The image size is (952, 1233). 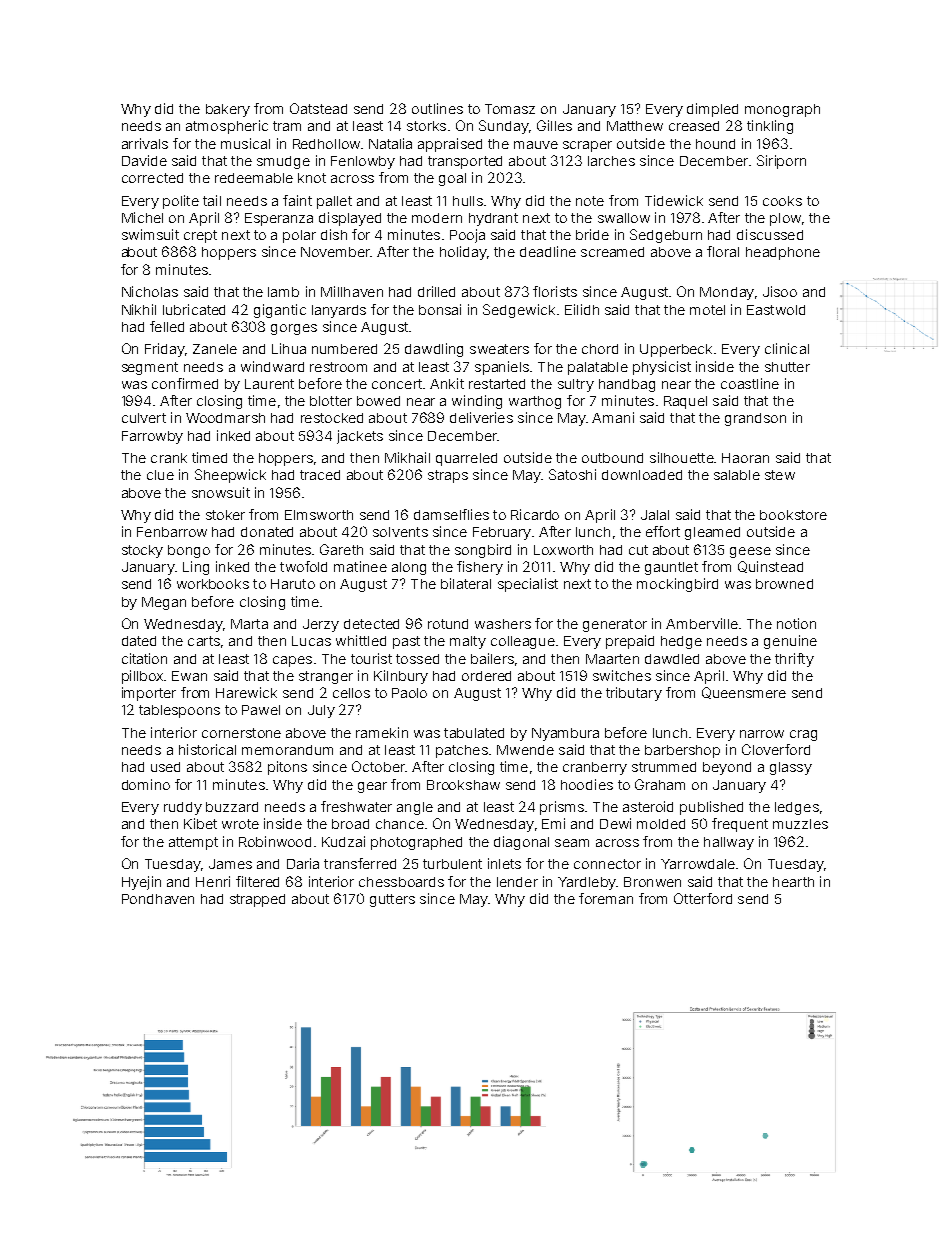 What do you see at coordinates (160, 475) in the image?
I see `clue` at bounding box center [160, 475].
